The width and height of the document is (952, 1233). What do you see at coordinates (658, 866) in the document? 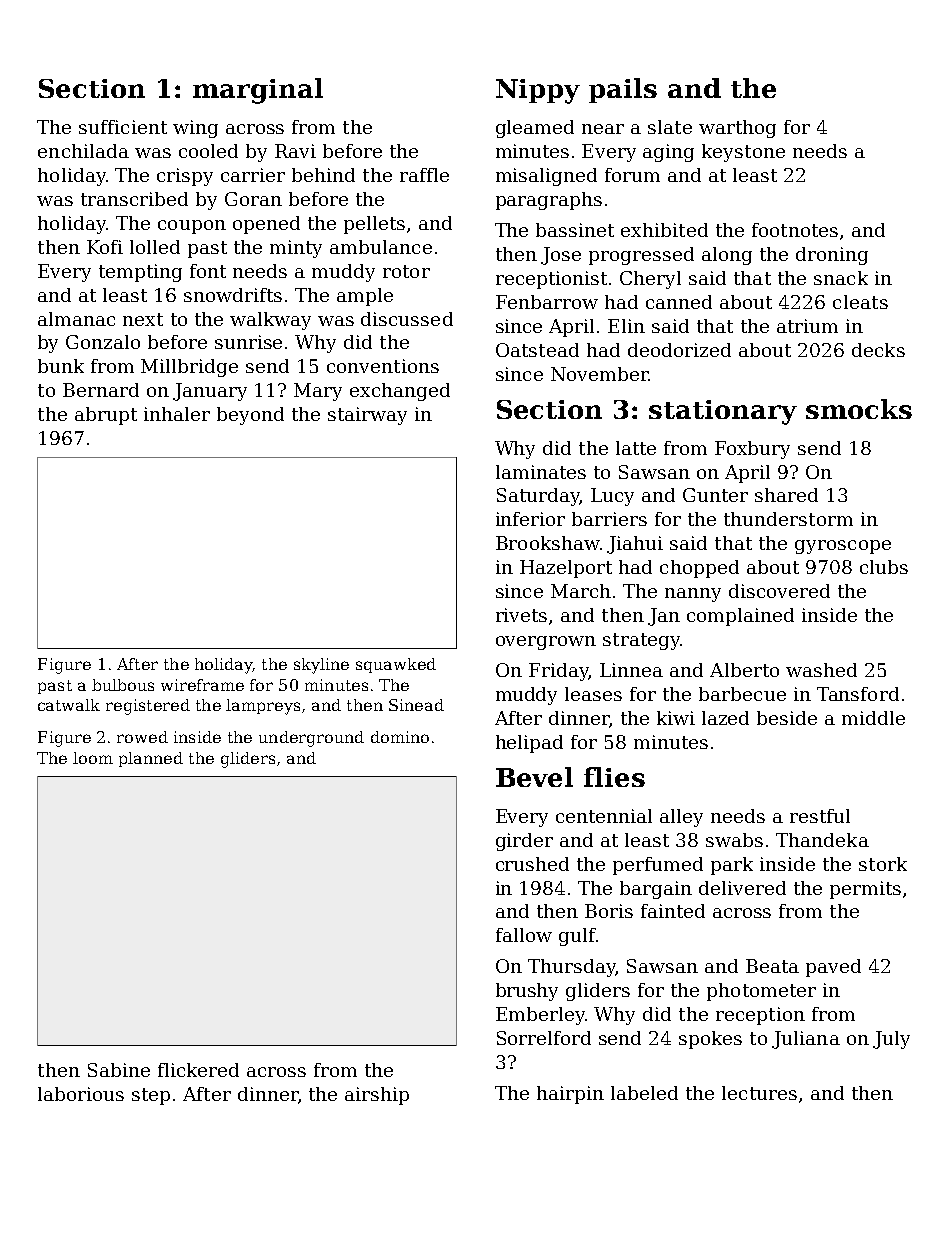
I see `perfumed` at bounding box center [658, 866].
